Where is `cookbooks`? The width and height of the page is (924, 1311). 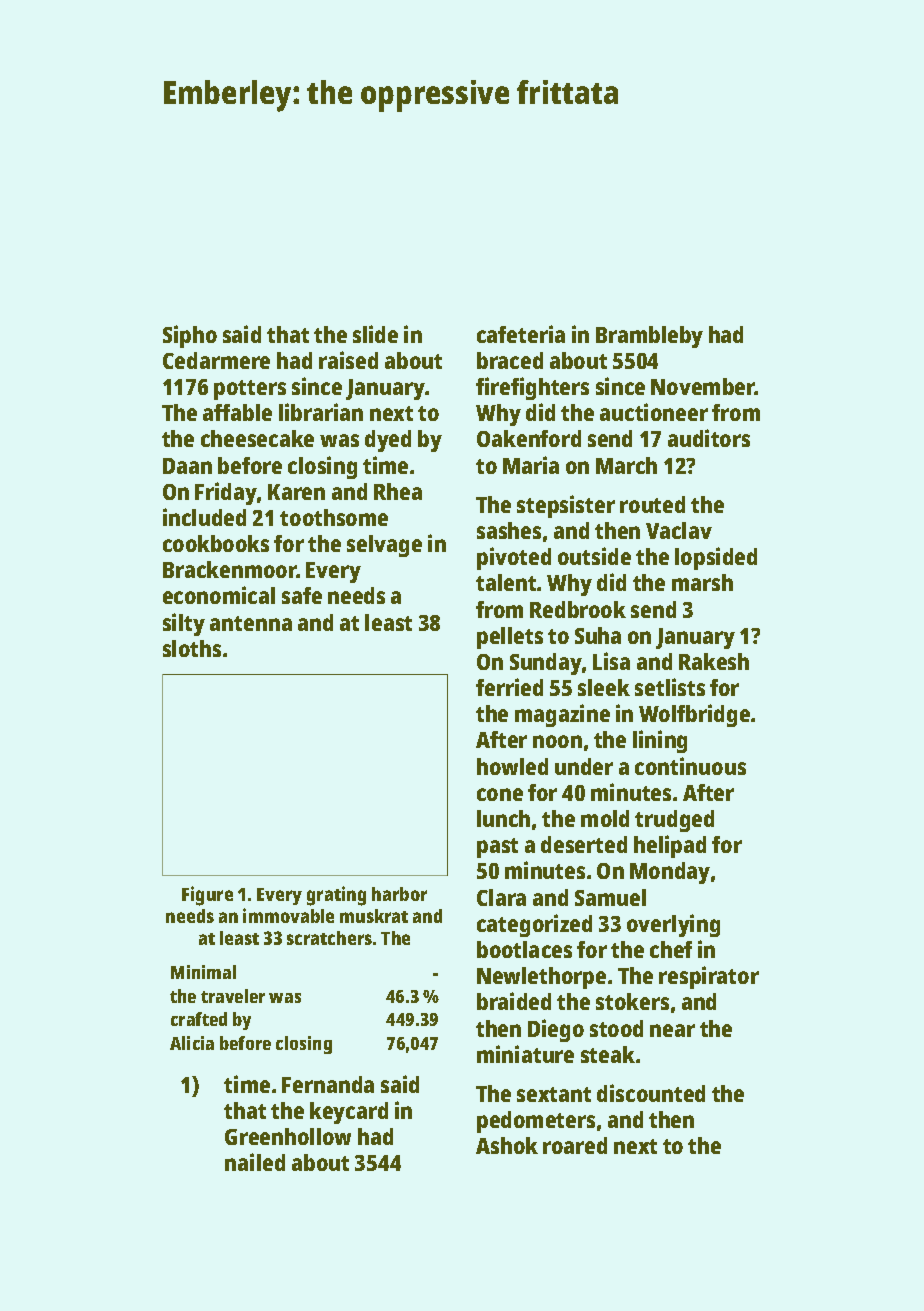
cookbooks is located at coordinates (216, 543).
